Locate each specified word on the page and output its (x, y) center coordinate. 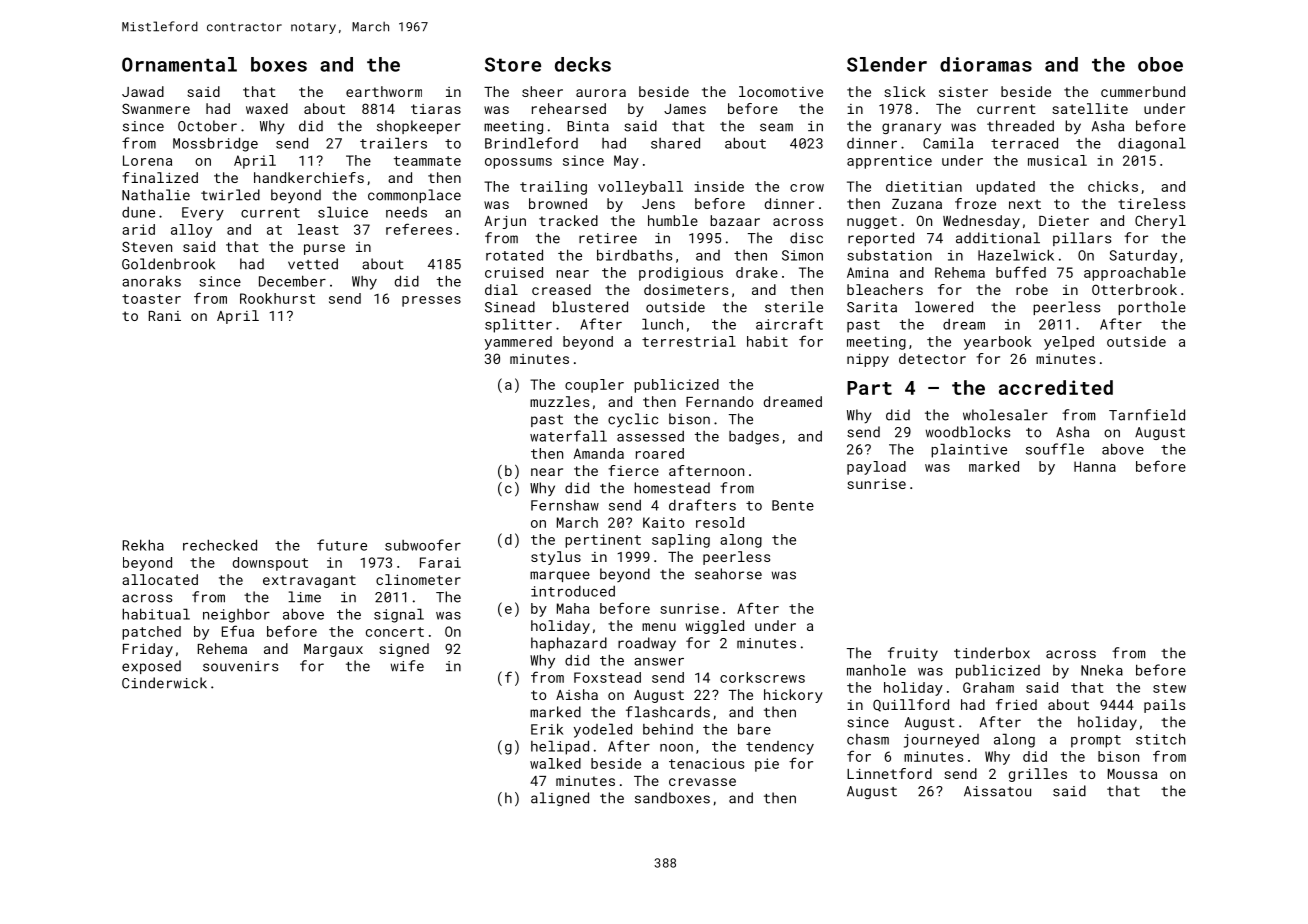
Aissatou (997, 791)
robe (1032, 289)
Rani (165, 316)
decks (583, 64)
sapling (681, 541)
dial (501, 289)
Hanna (1095, 466)
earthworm (384, 91)
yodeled (603, 730)
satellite (1090, 108)
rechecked (220, 545)
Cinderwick (164, 683)
